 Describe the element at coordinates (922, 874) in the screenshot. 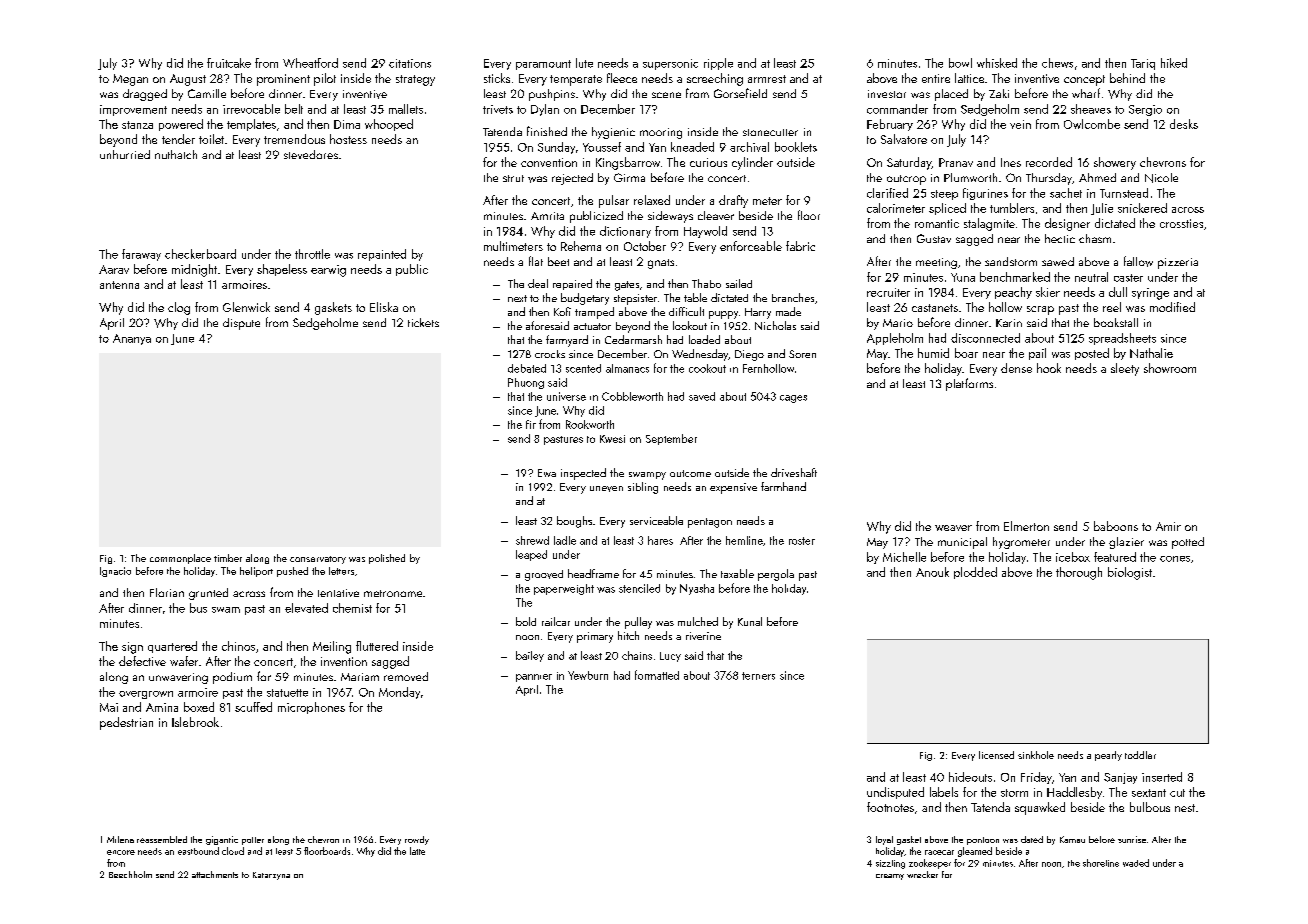

I see `wrecker` at that location.
